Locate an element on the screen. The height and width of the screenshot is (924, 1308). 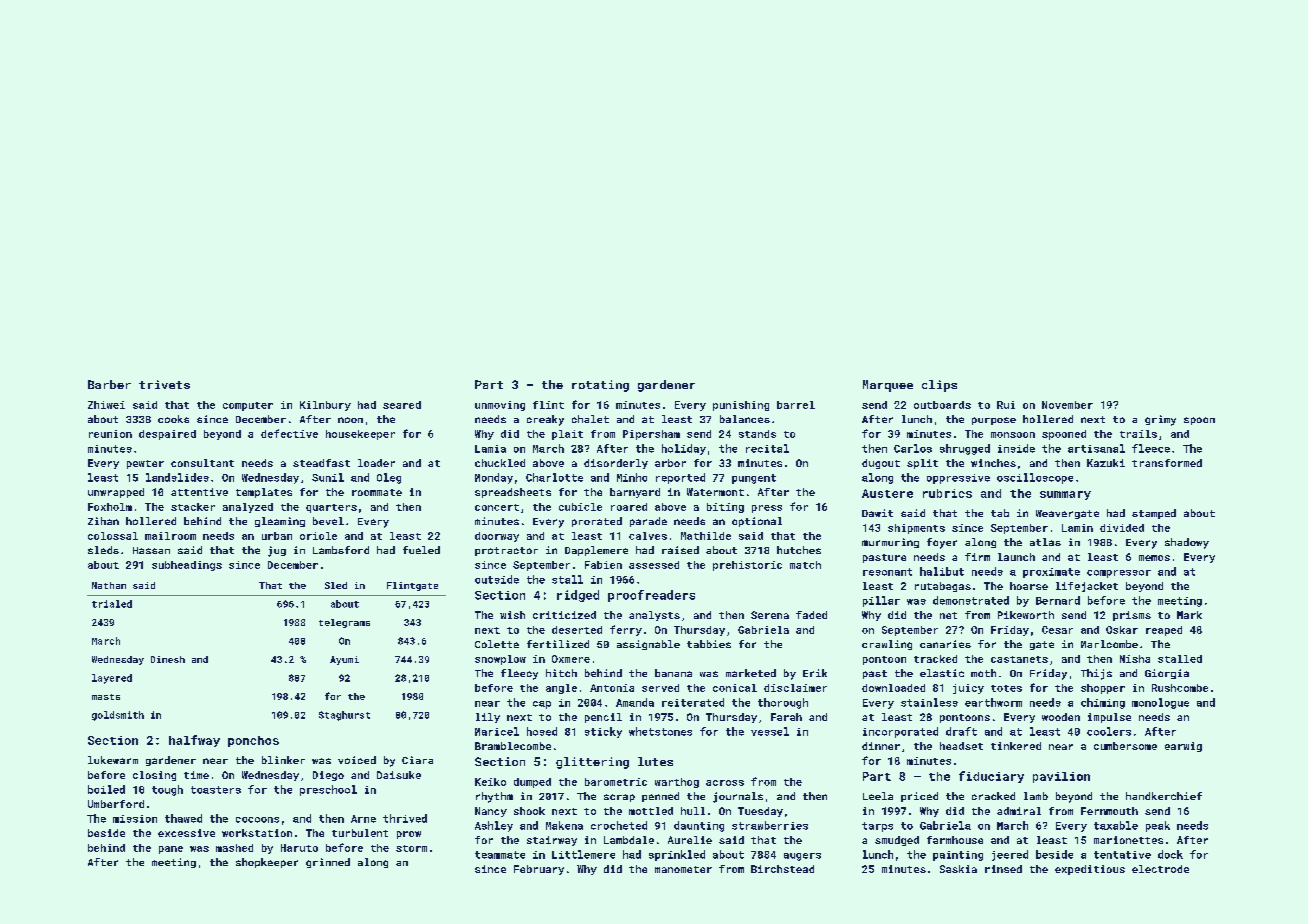
creaky is located at coordinates (545, 420).
